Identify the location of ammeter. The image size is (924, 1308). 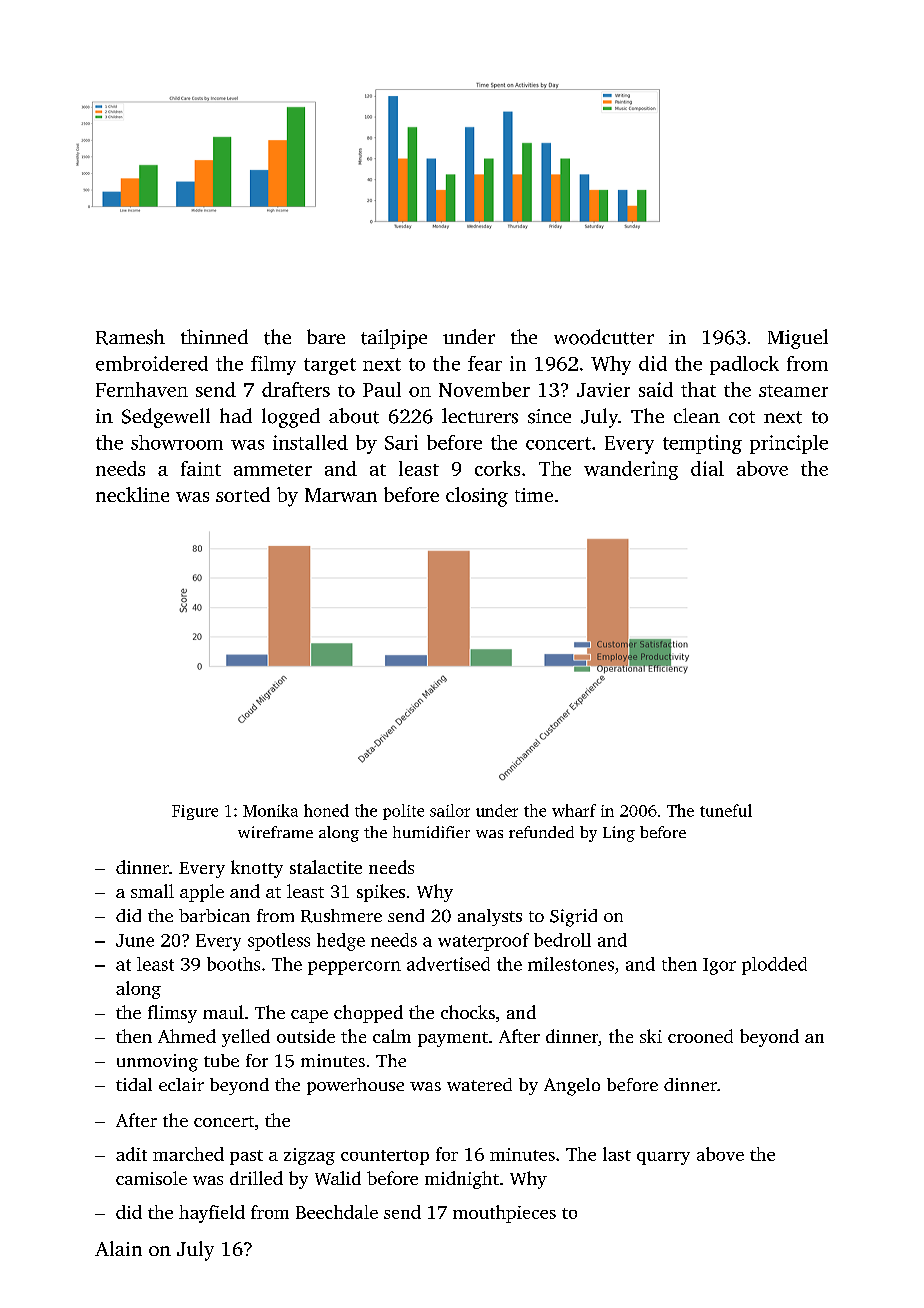
(273, 470).
